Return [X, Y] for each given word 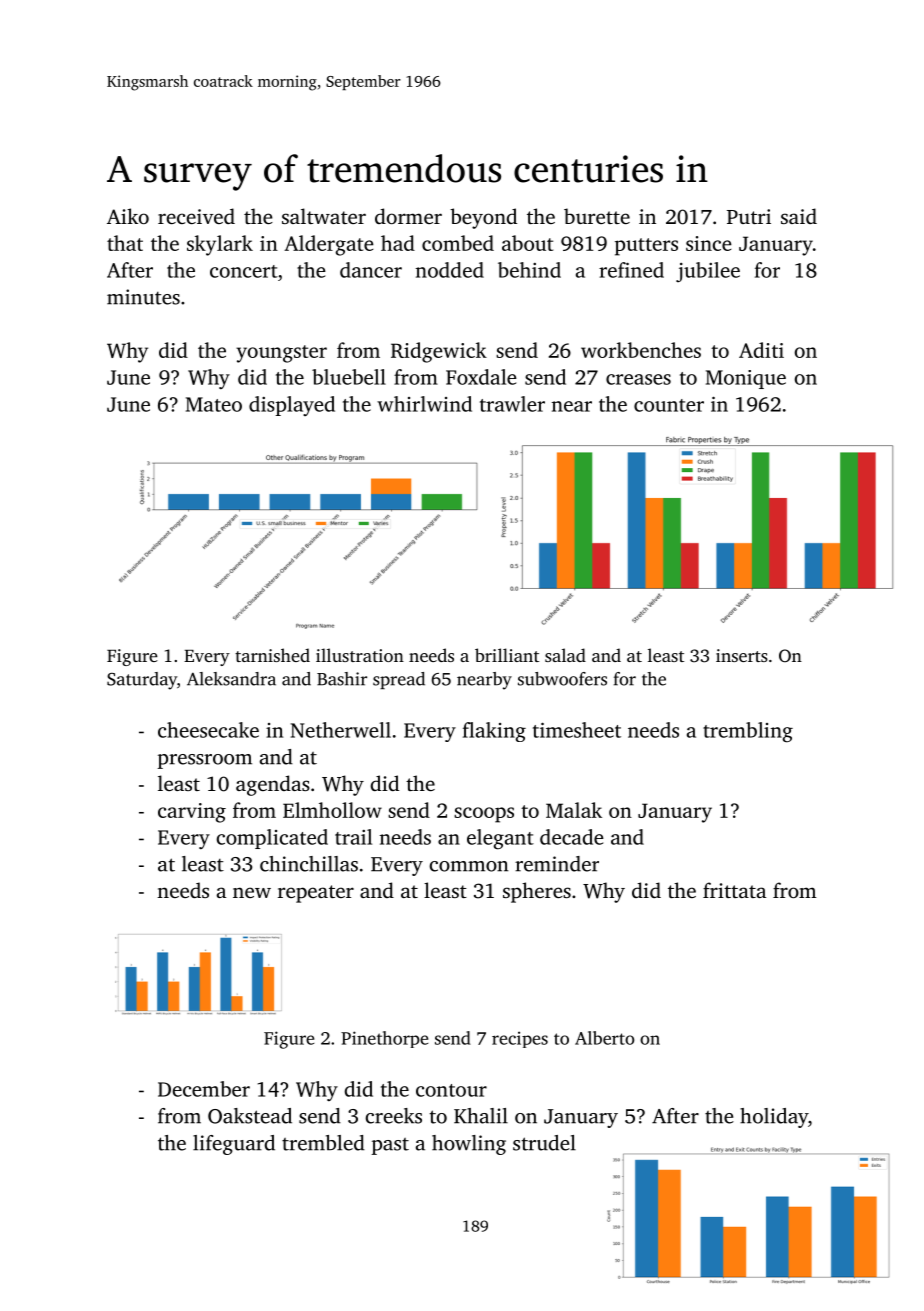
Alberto [604, 1038]
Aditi [761, 350]
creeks [393, 1116]
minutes [143, 297]
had [398, 243]
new [252, 892]
